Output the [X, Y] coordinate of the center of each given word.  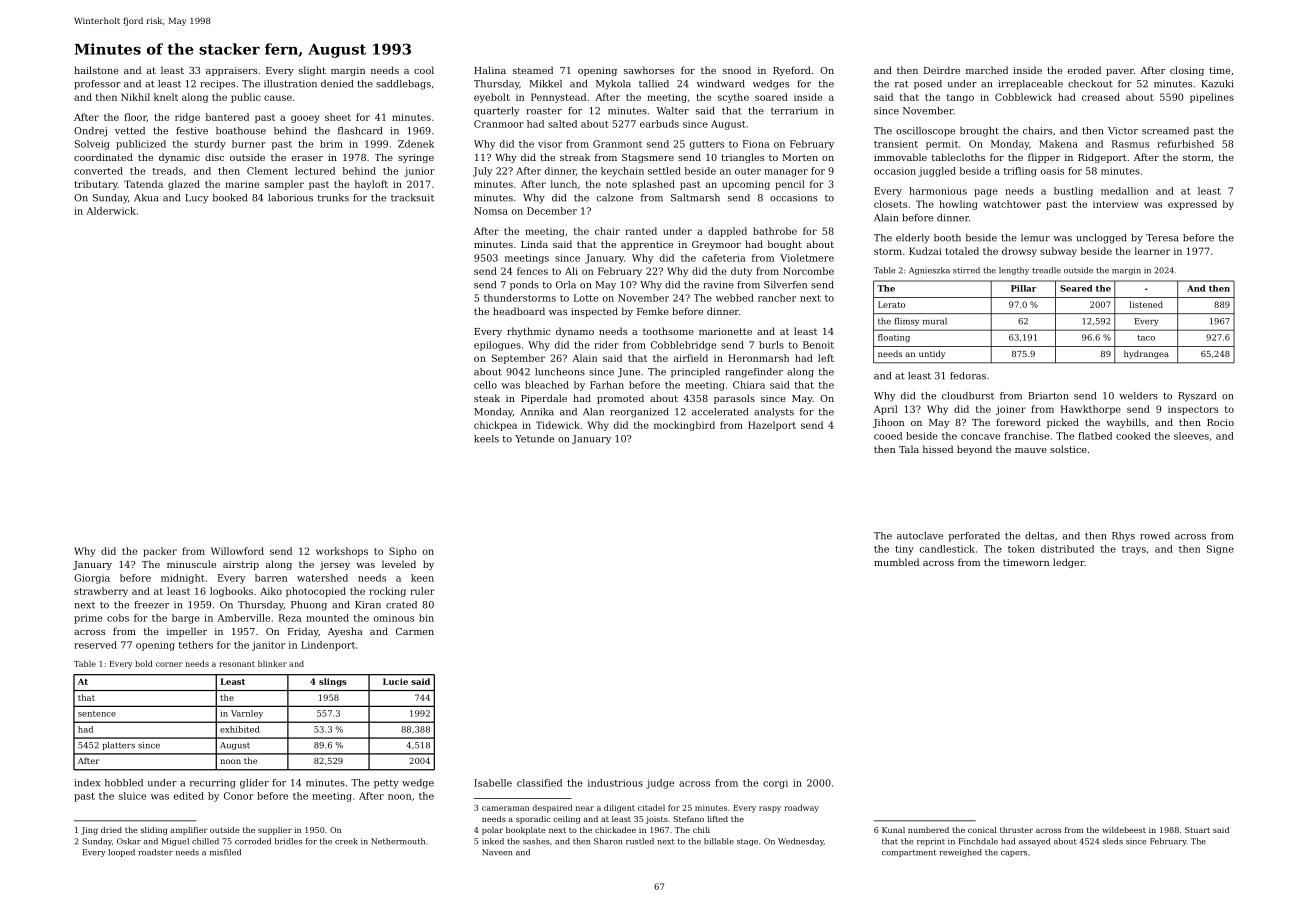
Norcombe [808, 271]
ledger [1068, 563]
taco [1146, 338]
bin [426, 618]
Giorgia [92, 579]
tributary [96, 185]
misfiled [225, 852]
